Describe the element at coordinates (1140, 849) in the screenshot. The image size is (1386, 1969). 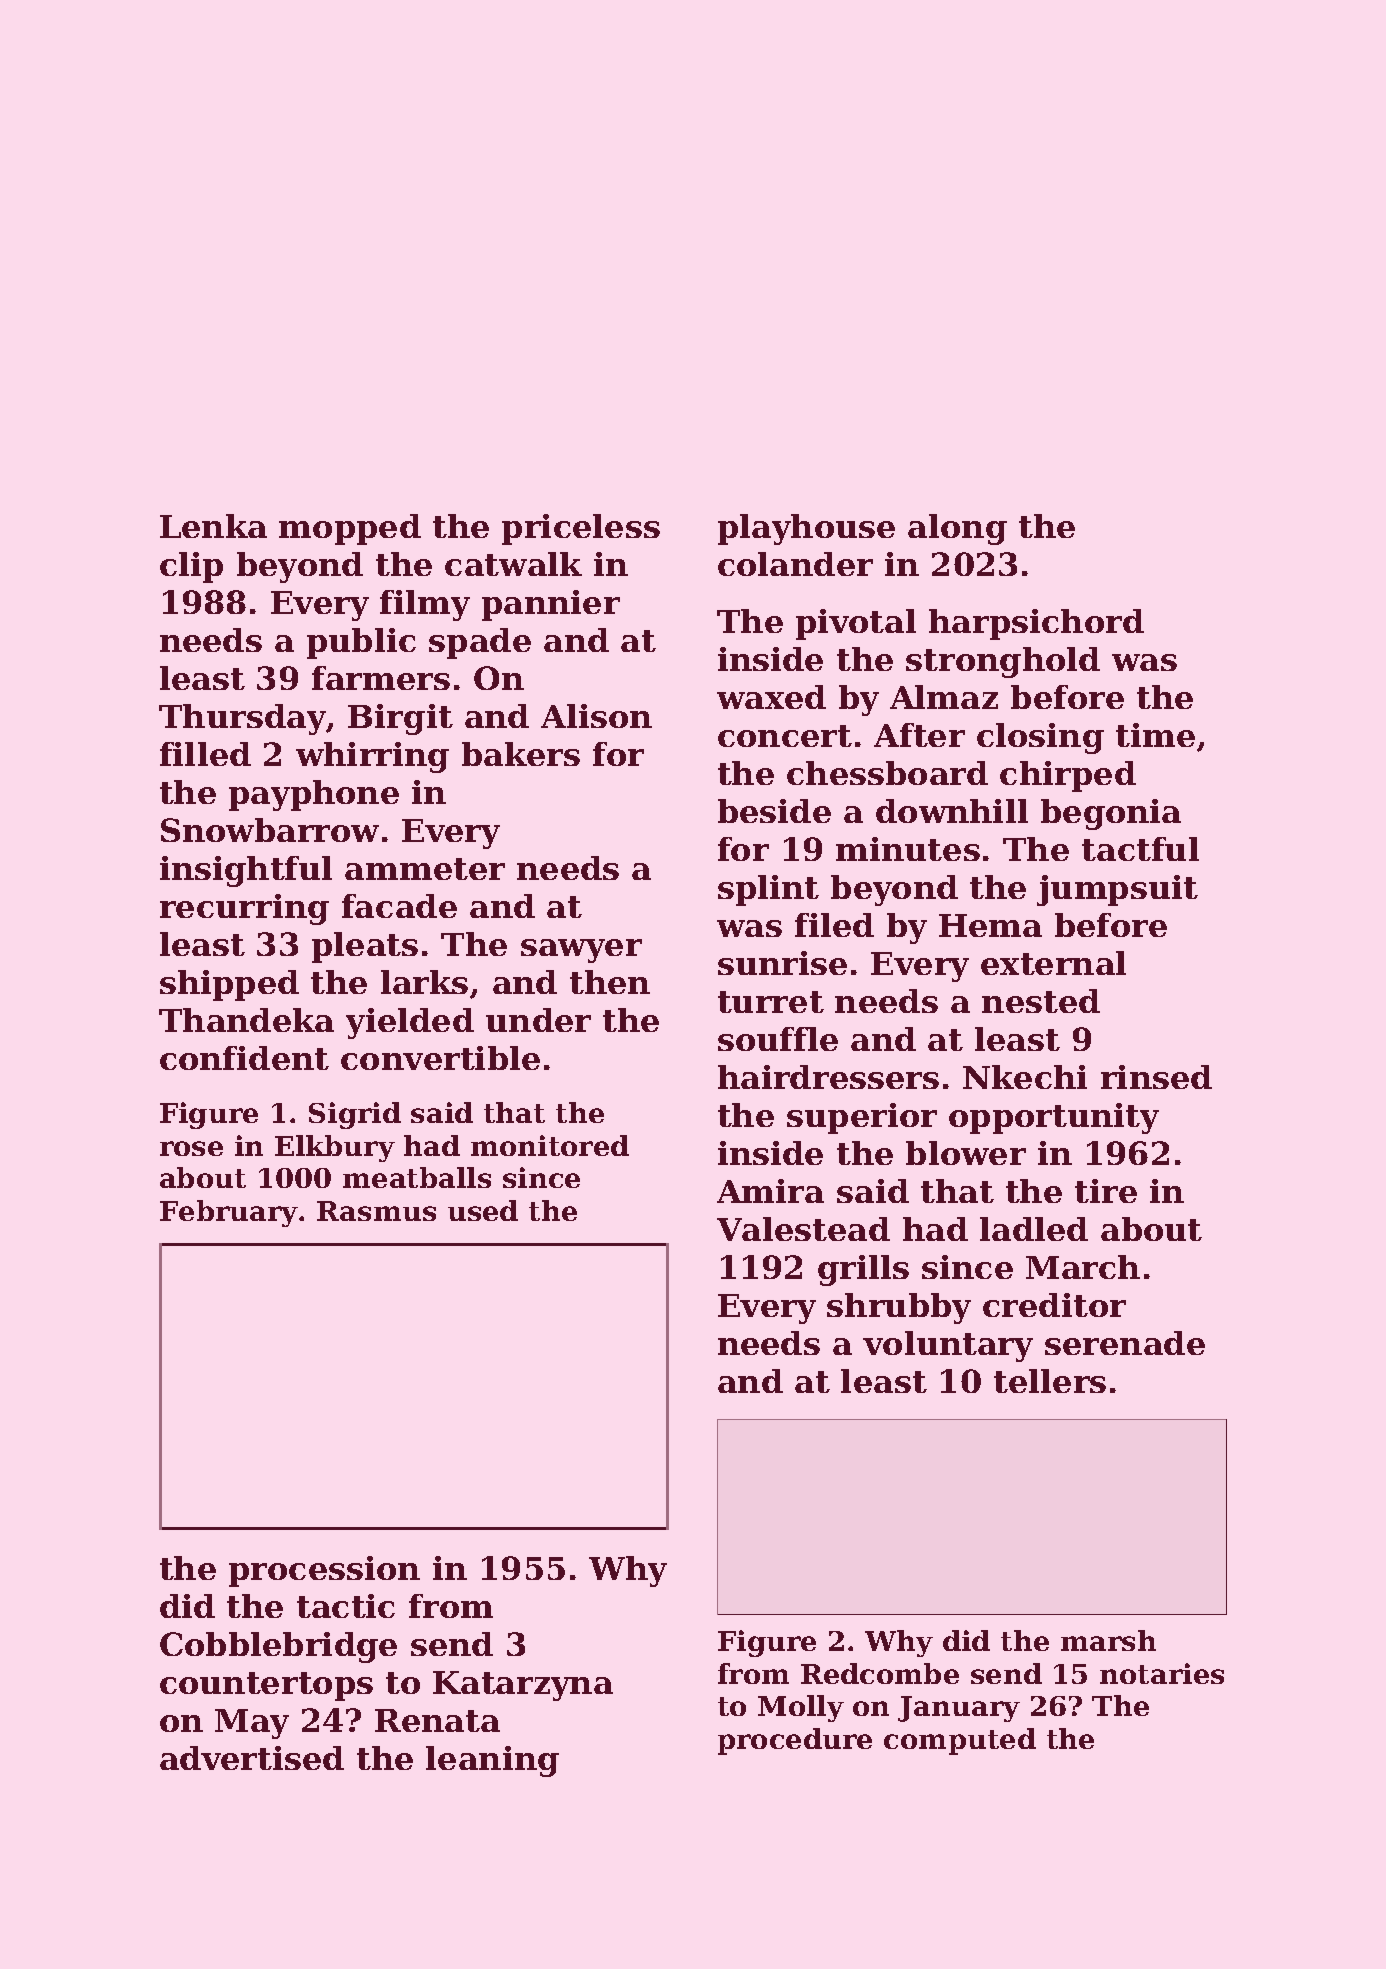
I see `tactful` at that location.
